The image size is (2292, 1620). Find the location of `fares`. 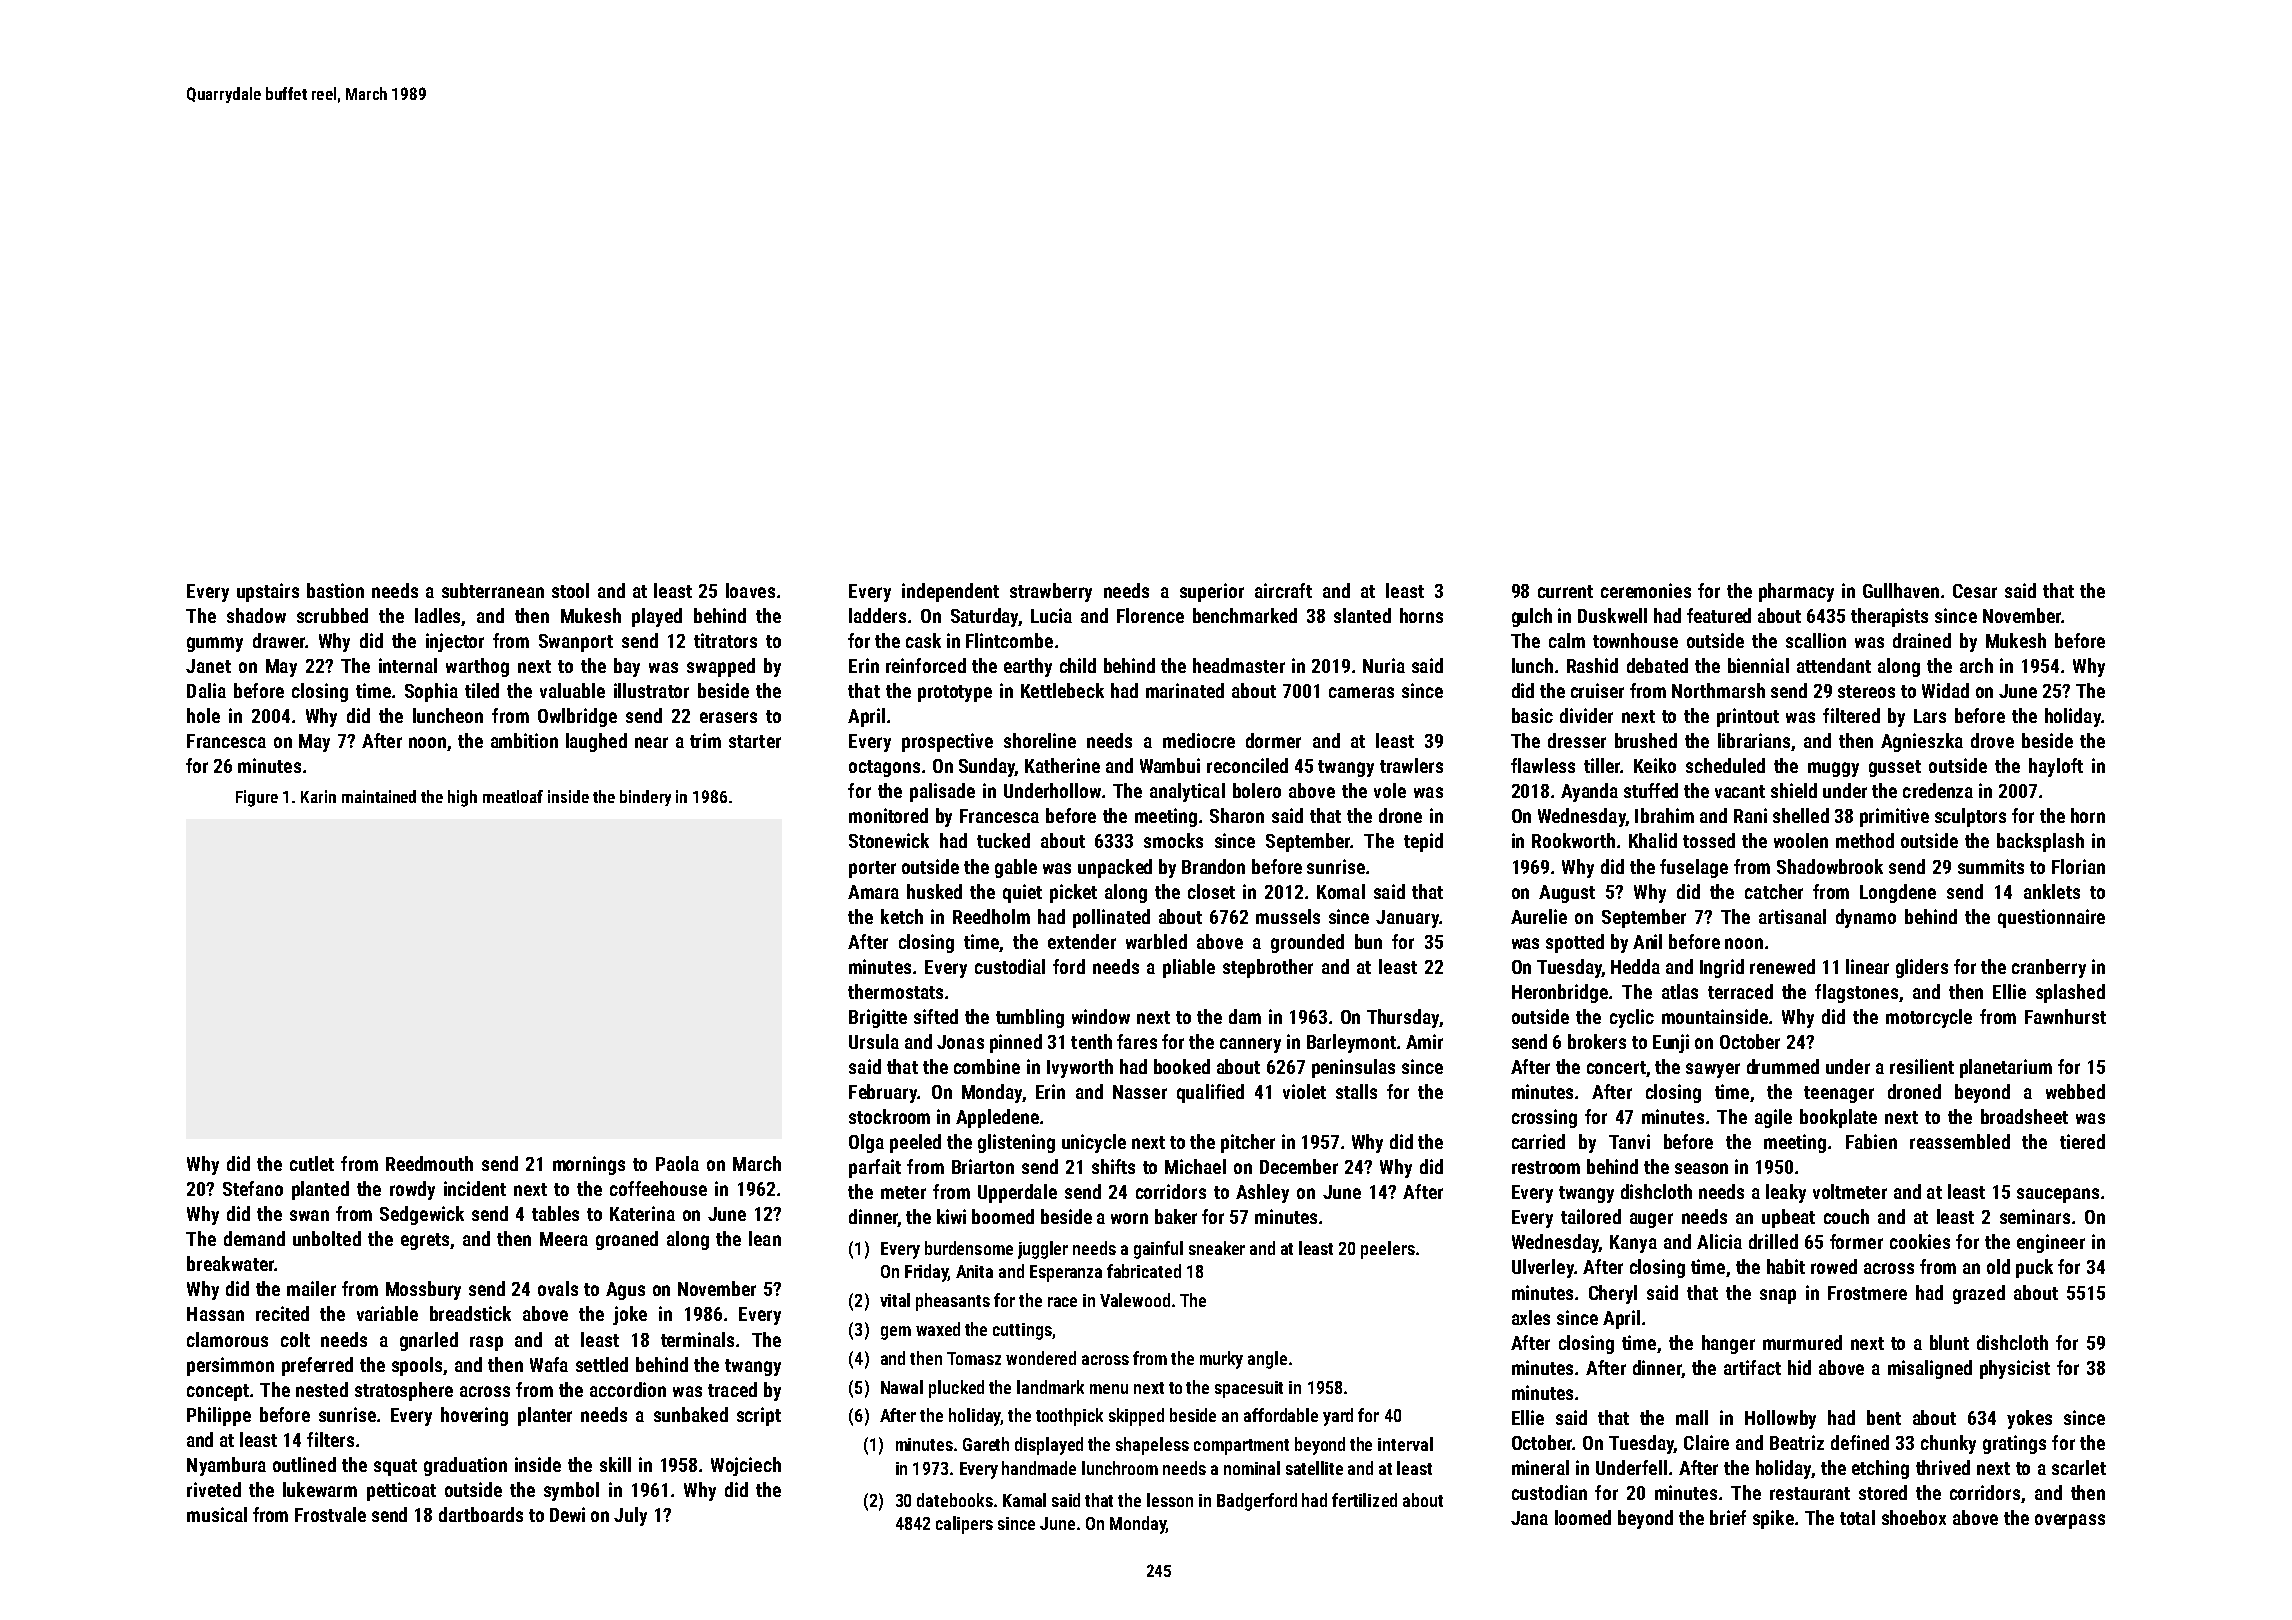

fares is located at coordinates (1137, 1041).
